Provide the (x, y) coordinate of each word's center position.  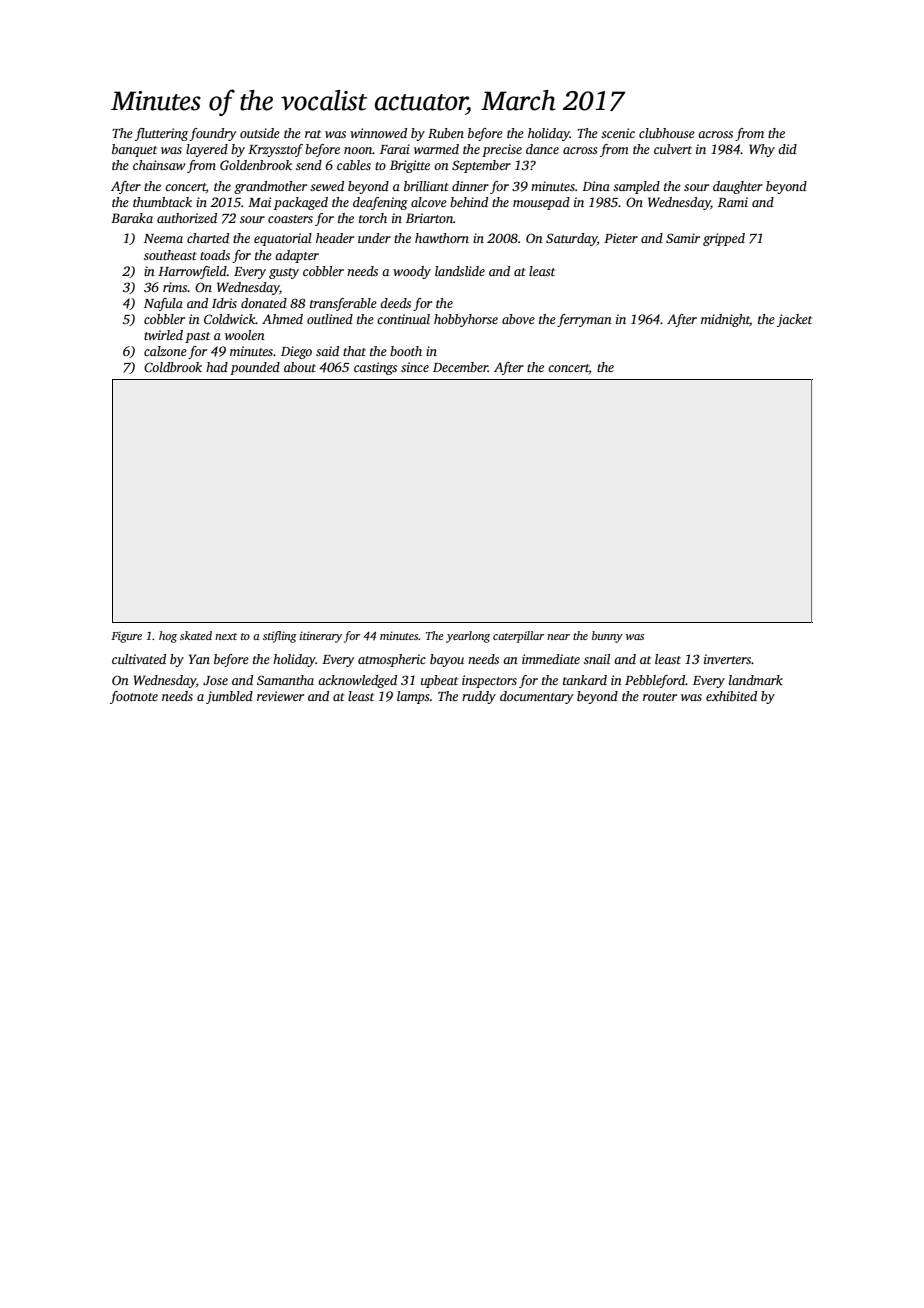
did (787, 149)
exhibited (731, 696)
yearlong (468, 637)
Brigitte (410, 166)
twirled (163, 335)
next (226, 636)
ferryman (584, 320)
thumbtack (162, 202)
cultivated (139, 659)
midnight (725, 320)
